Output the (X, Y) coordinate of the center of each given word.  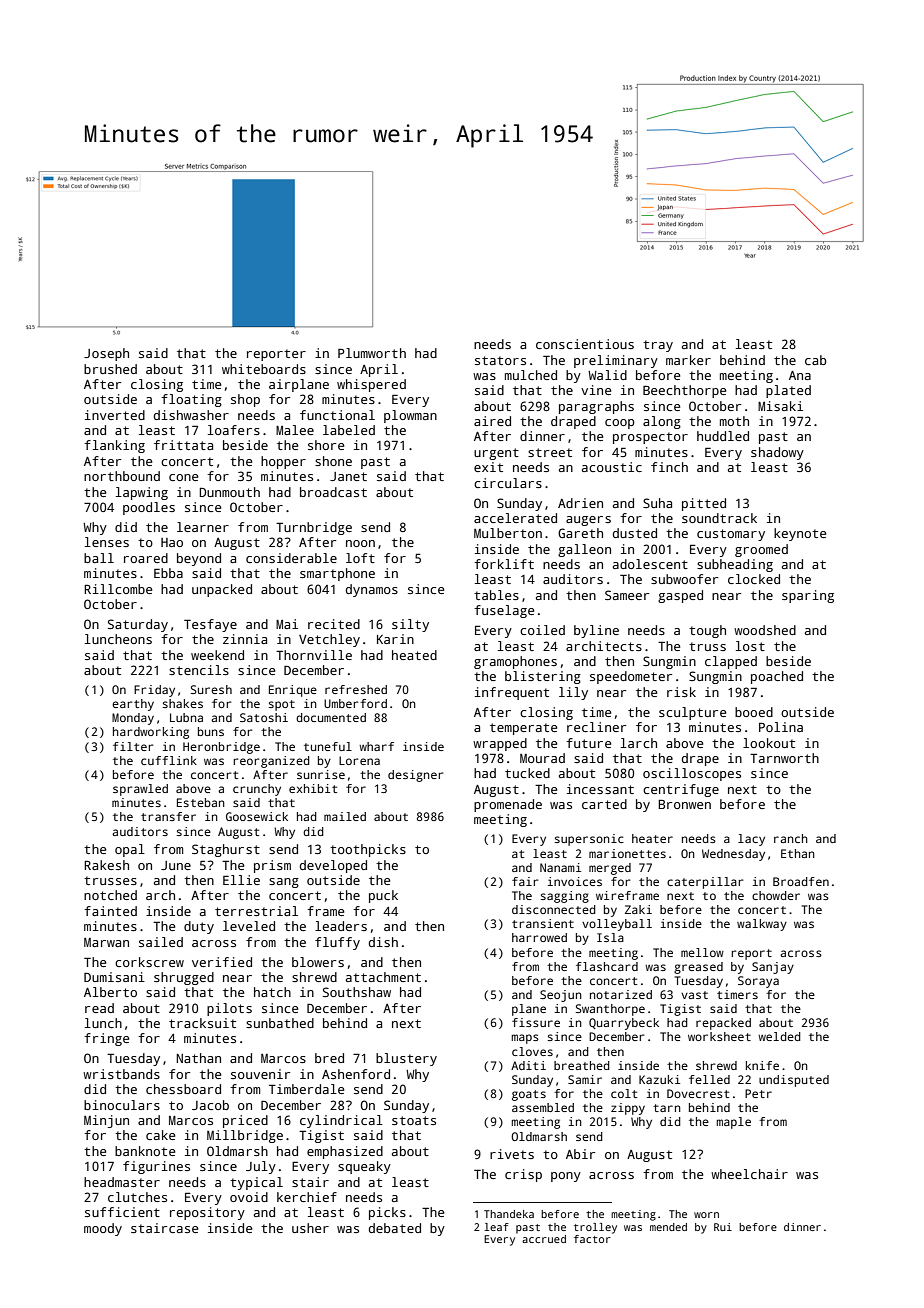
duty (199, 927)
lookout (769, 743)
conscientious (585, 344)
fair (525, 881)
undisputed (794, 1081)
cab (815, 360)
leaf (496, 1227)
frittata (183, 445)
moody (103, 1229)
